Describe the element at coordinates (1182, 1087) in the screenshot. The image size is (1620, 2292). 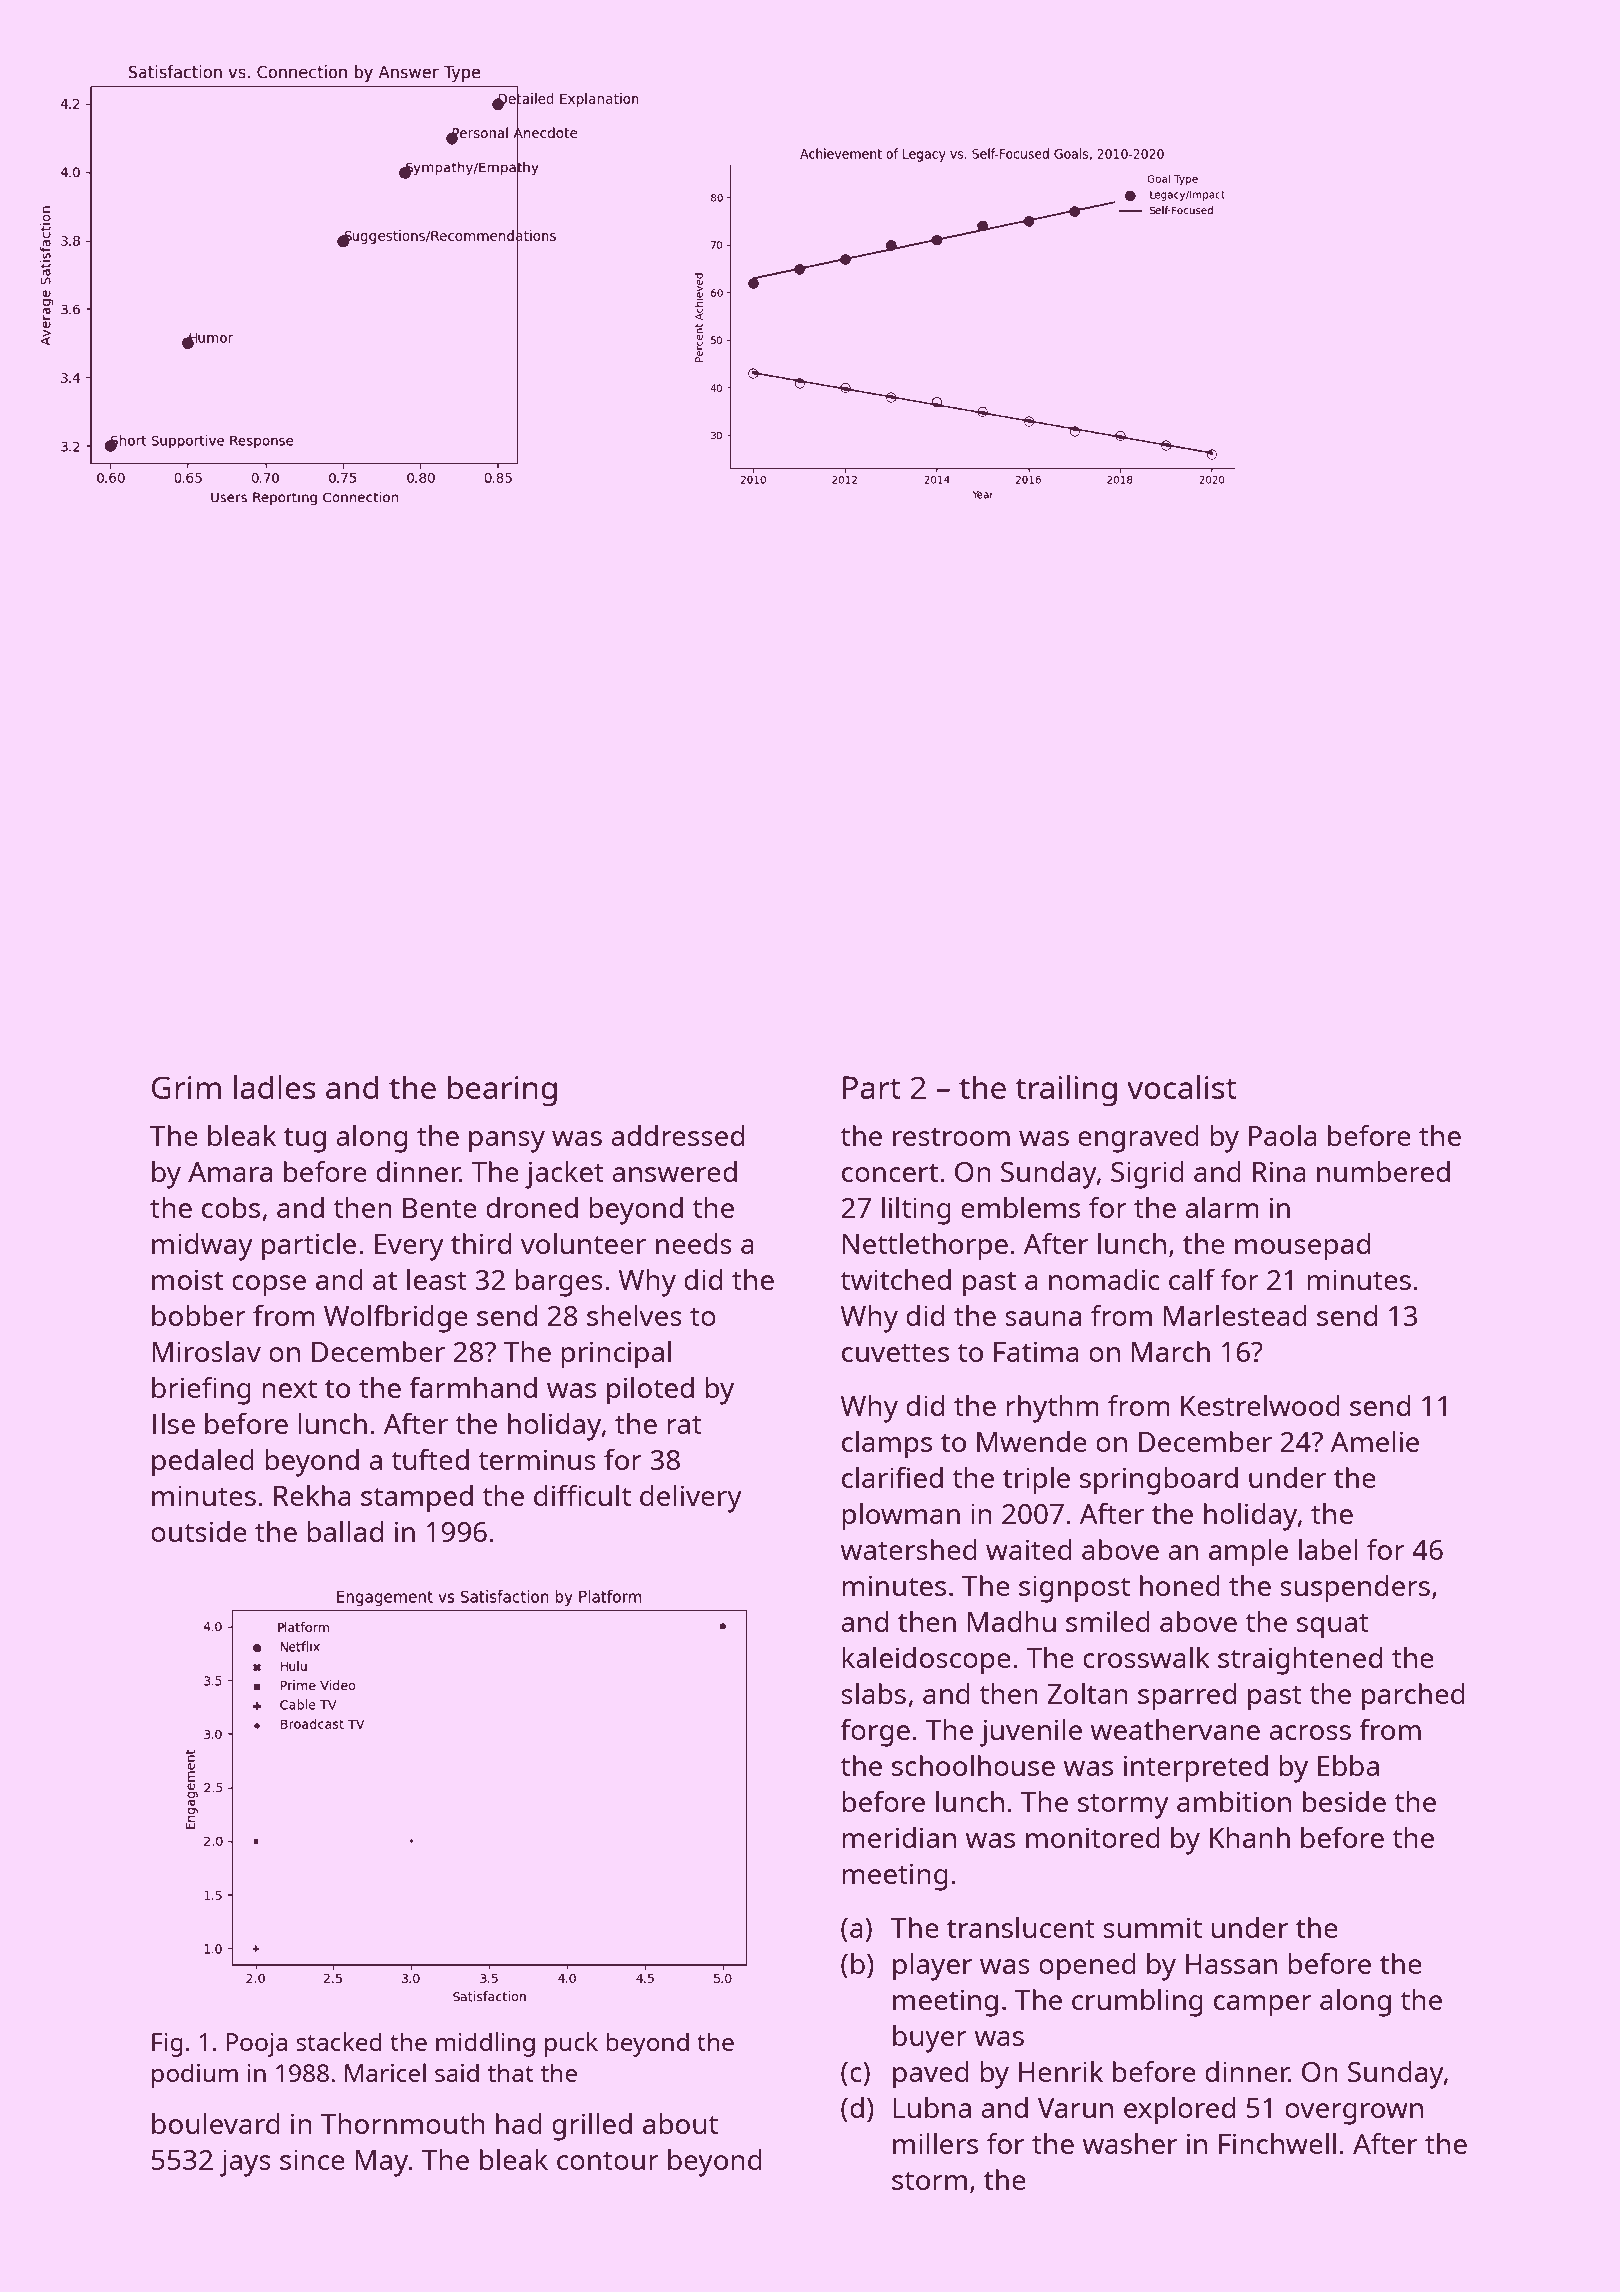
I see `vocalist` at that location.
